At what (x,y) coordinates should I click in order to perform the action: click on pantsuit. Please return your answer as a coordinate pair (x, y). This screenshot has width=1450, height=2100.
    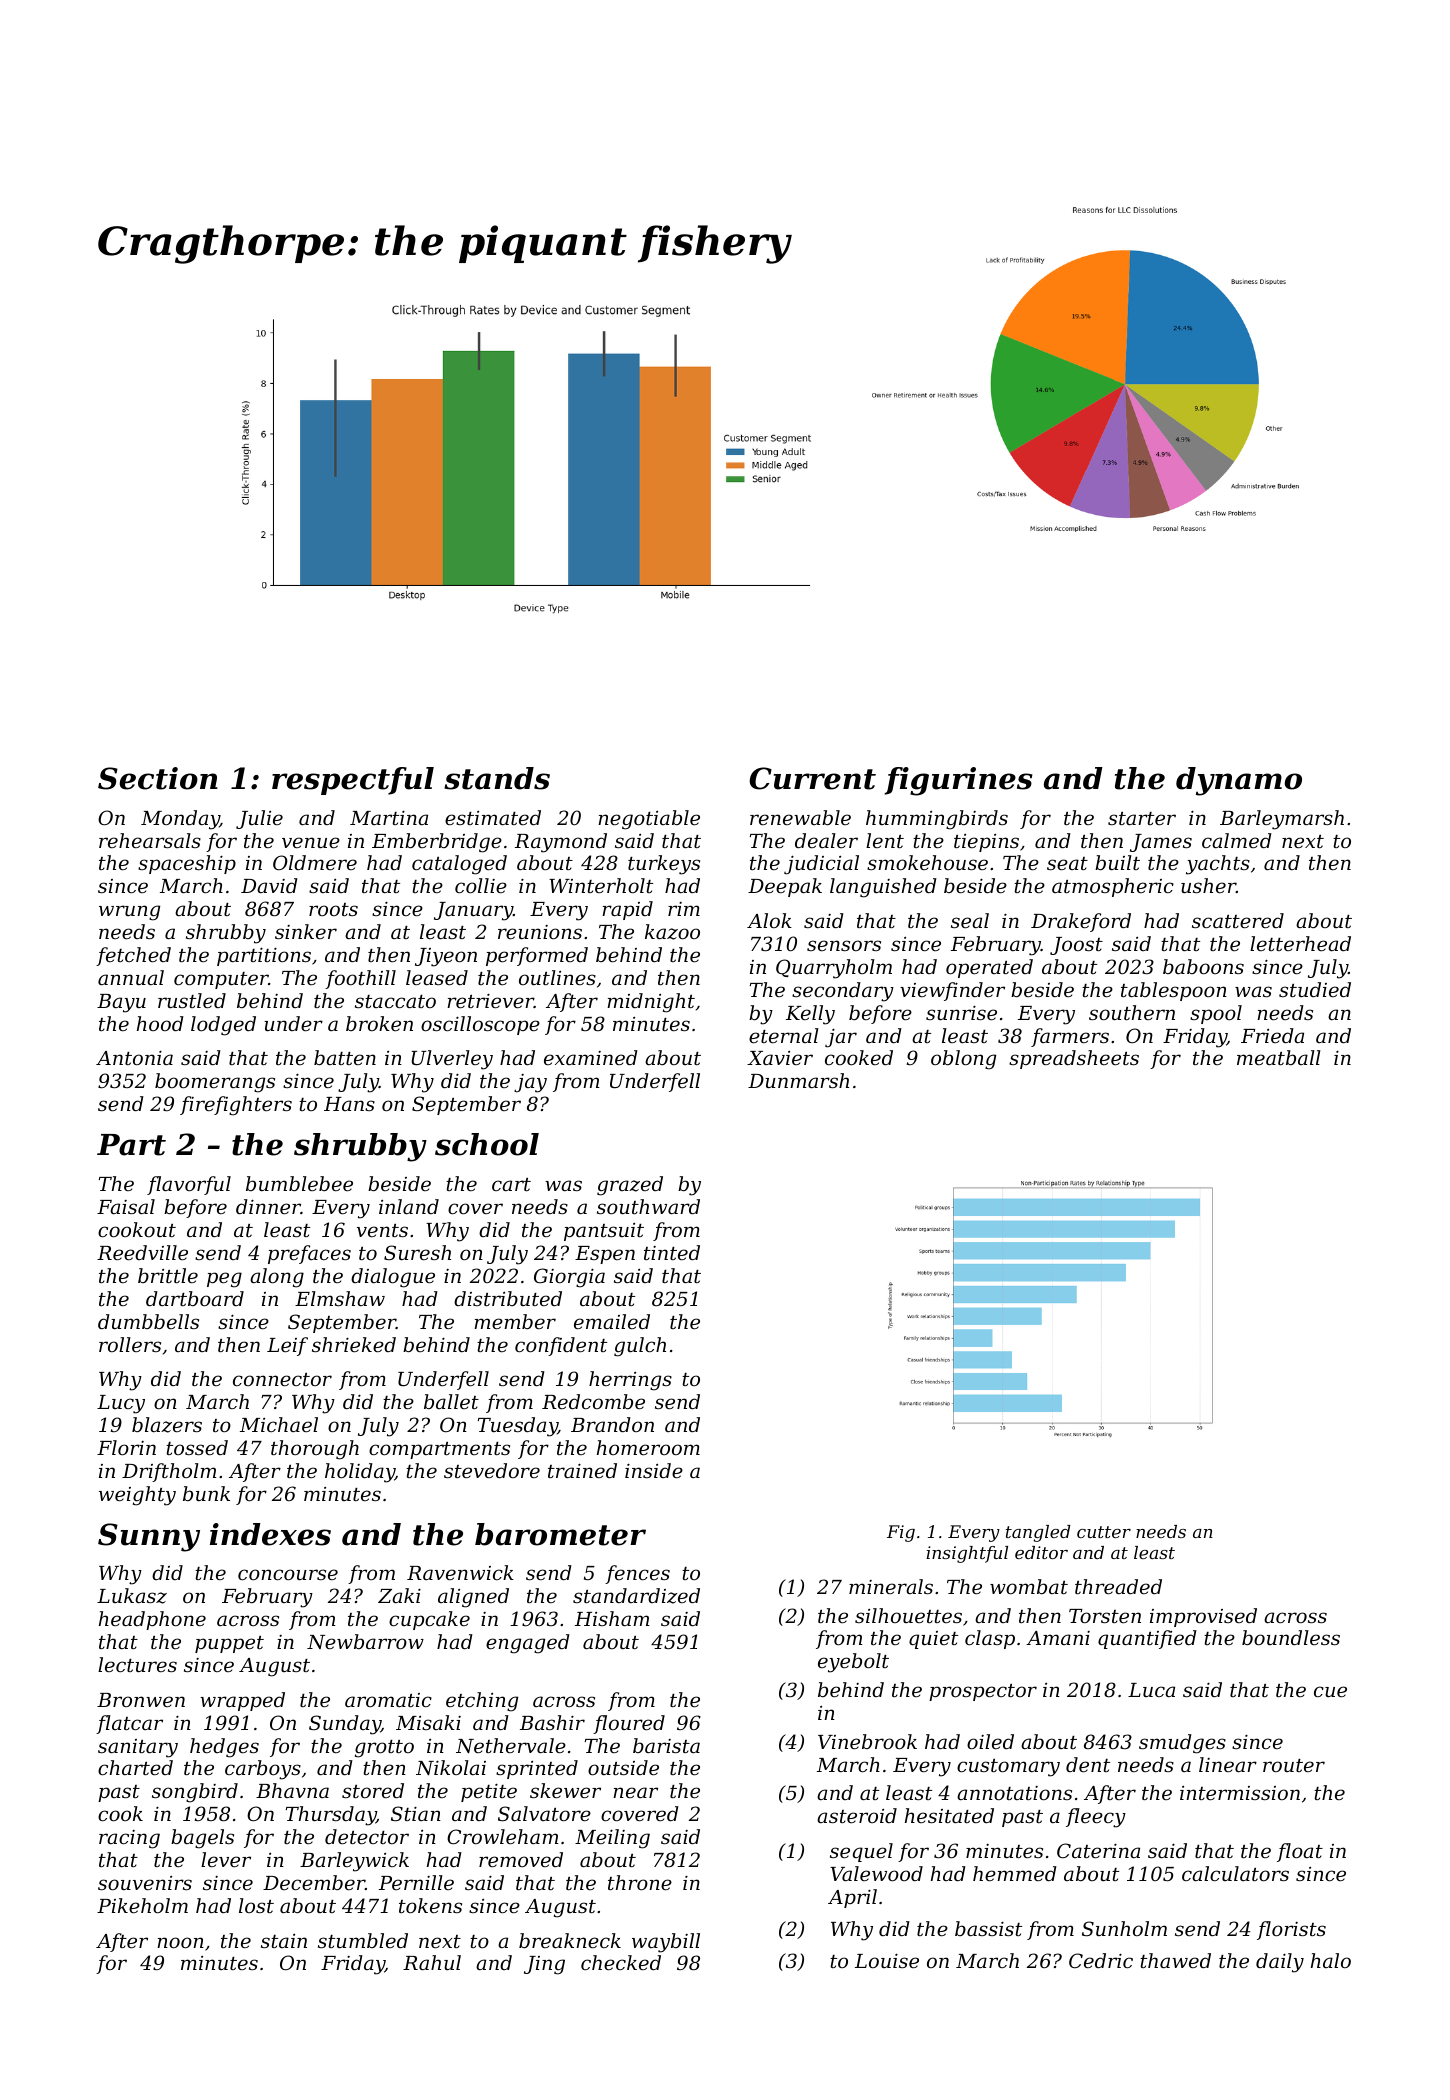
    Looking at the image, I should click on (604, 1232).
